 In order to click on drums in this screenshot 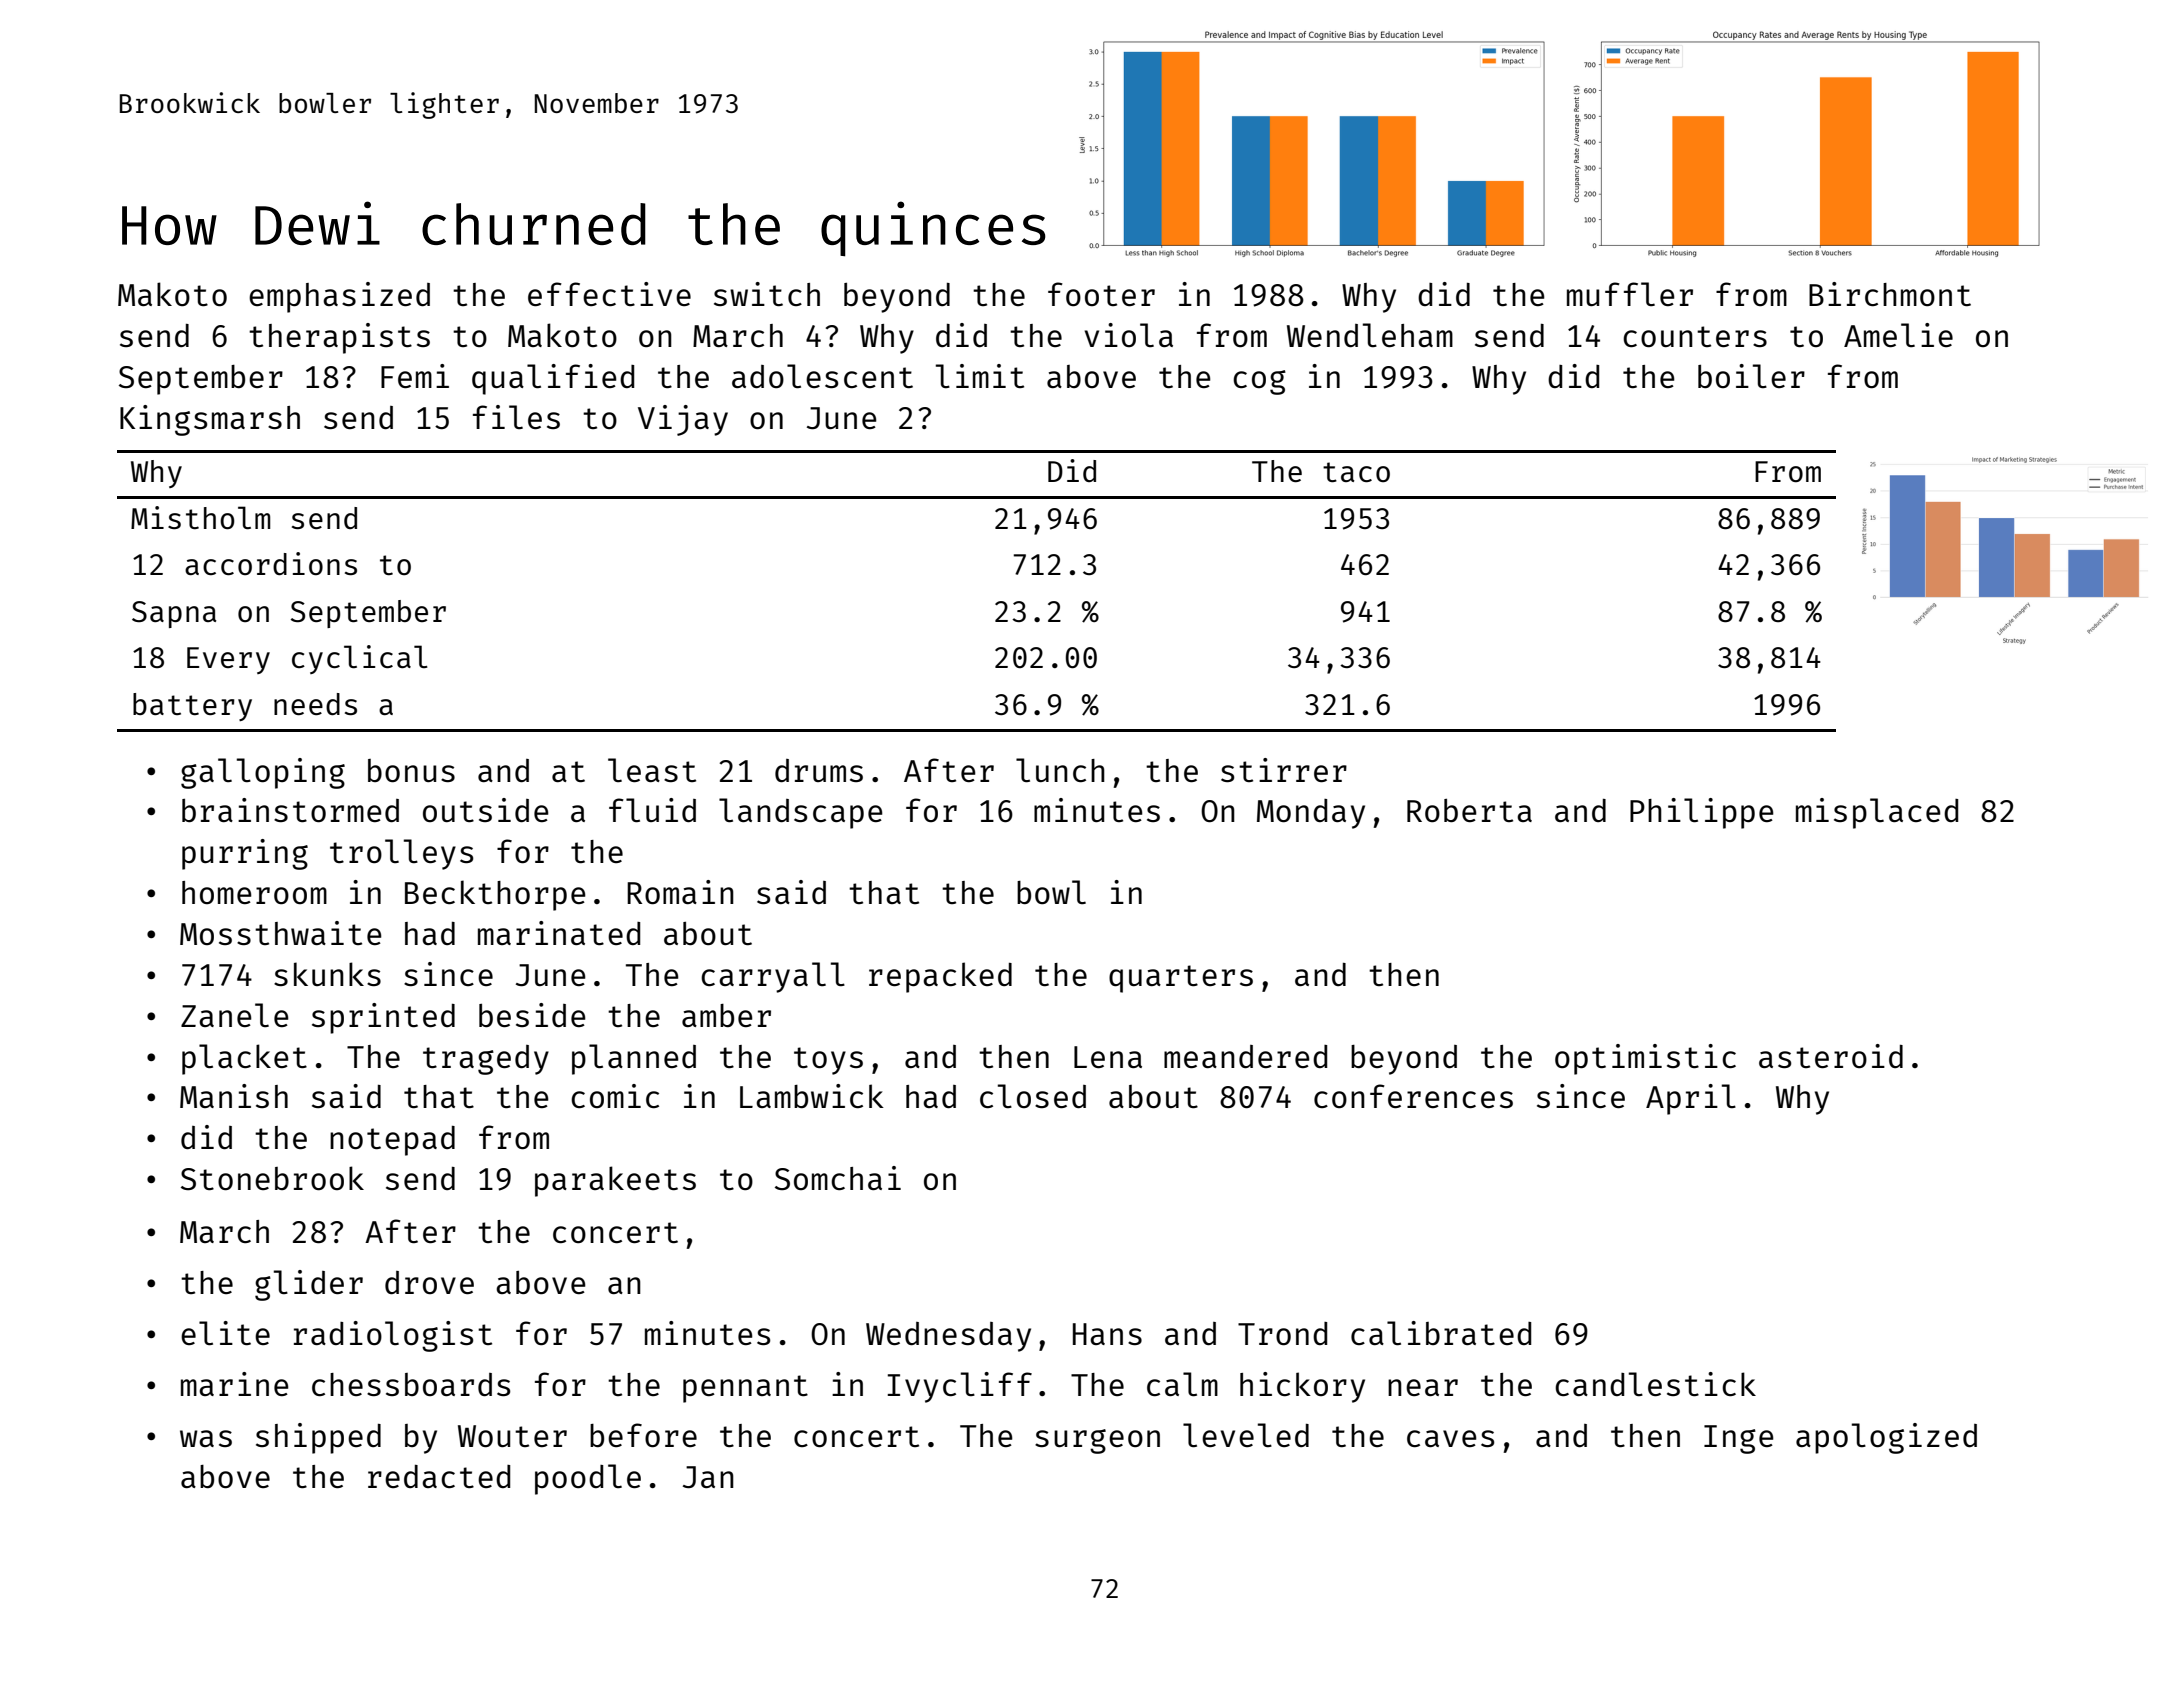, I will do `click(819, 770)`.
